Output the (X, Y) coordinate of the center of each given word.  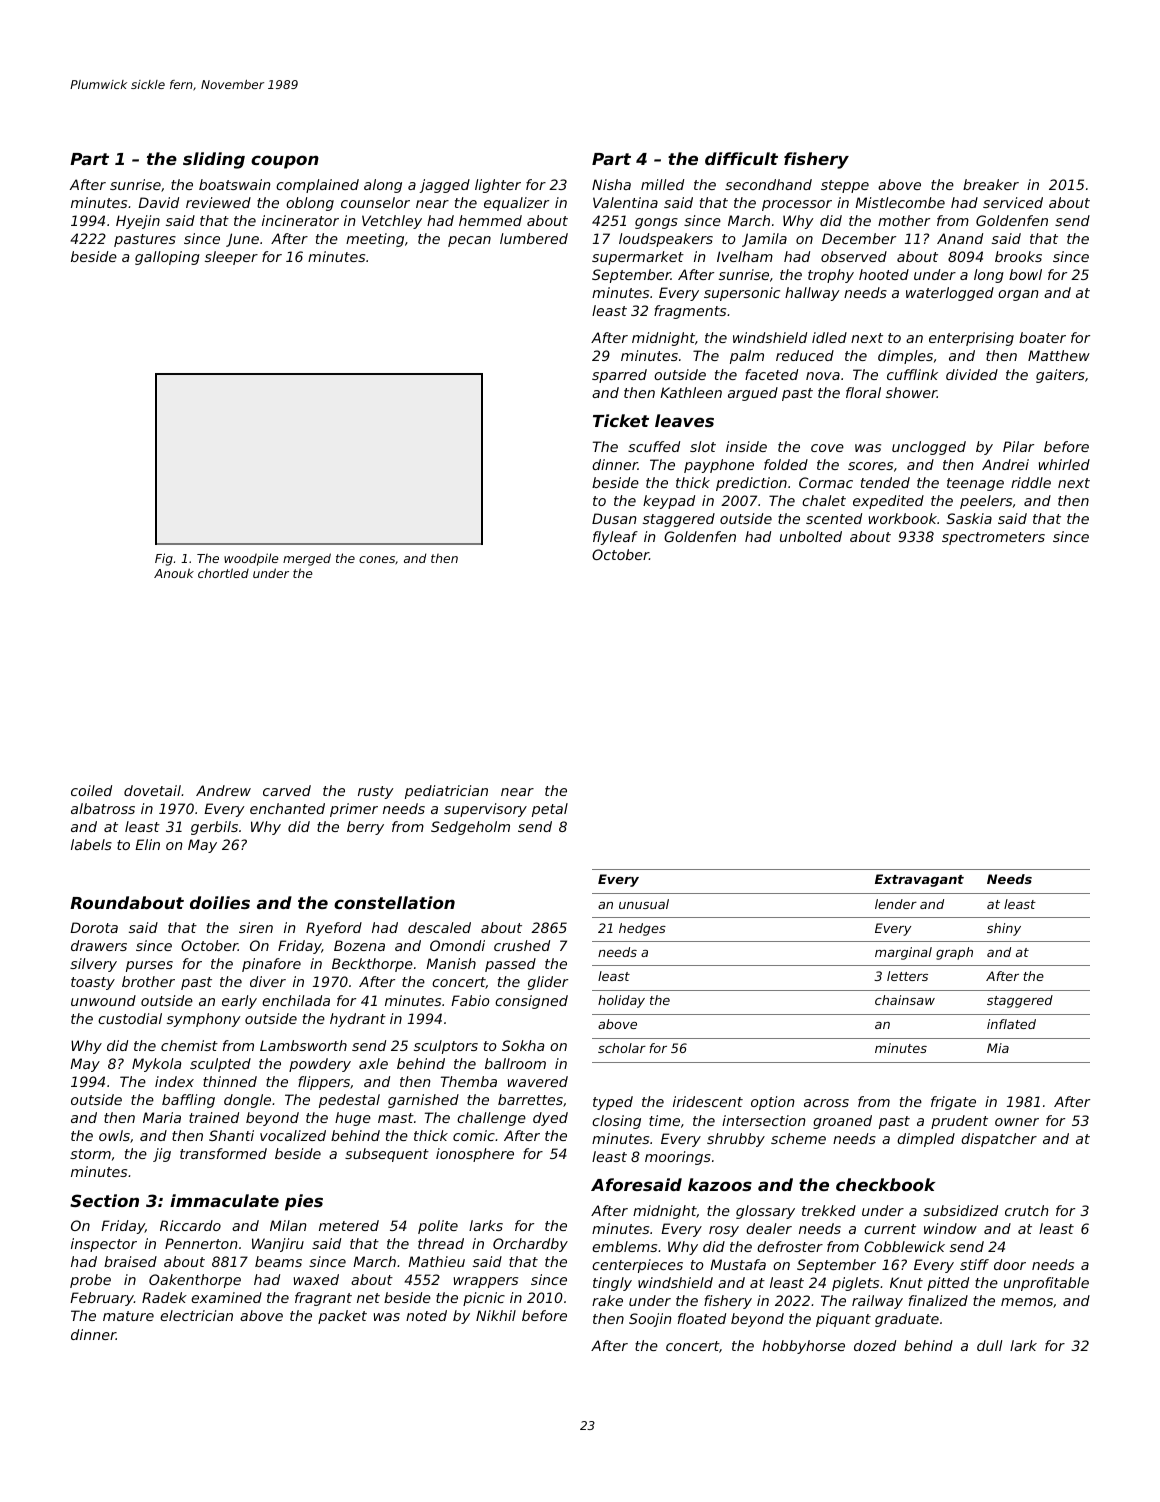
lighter (498, 186)
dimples (905, 357)
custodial (130, 1018)
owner (1017, 1122)
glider (548, 983)
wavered (538, 1081)
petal (550, 810)
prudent (959, 1122)
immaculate (224, 1200)
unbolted (811, 536)
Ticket (621, 420)
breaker (991, 184)
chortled (223, 573)
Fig (164, 559)
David (158, 202)
